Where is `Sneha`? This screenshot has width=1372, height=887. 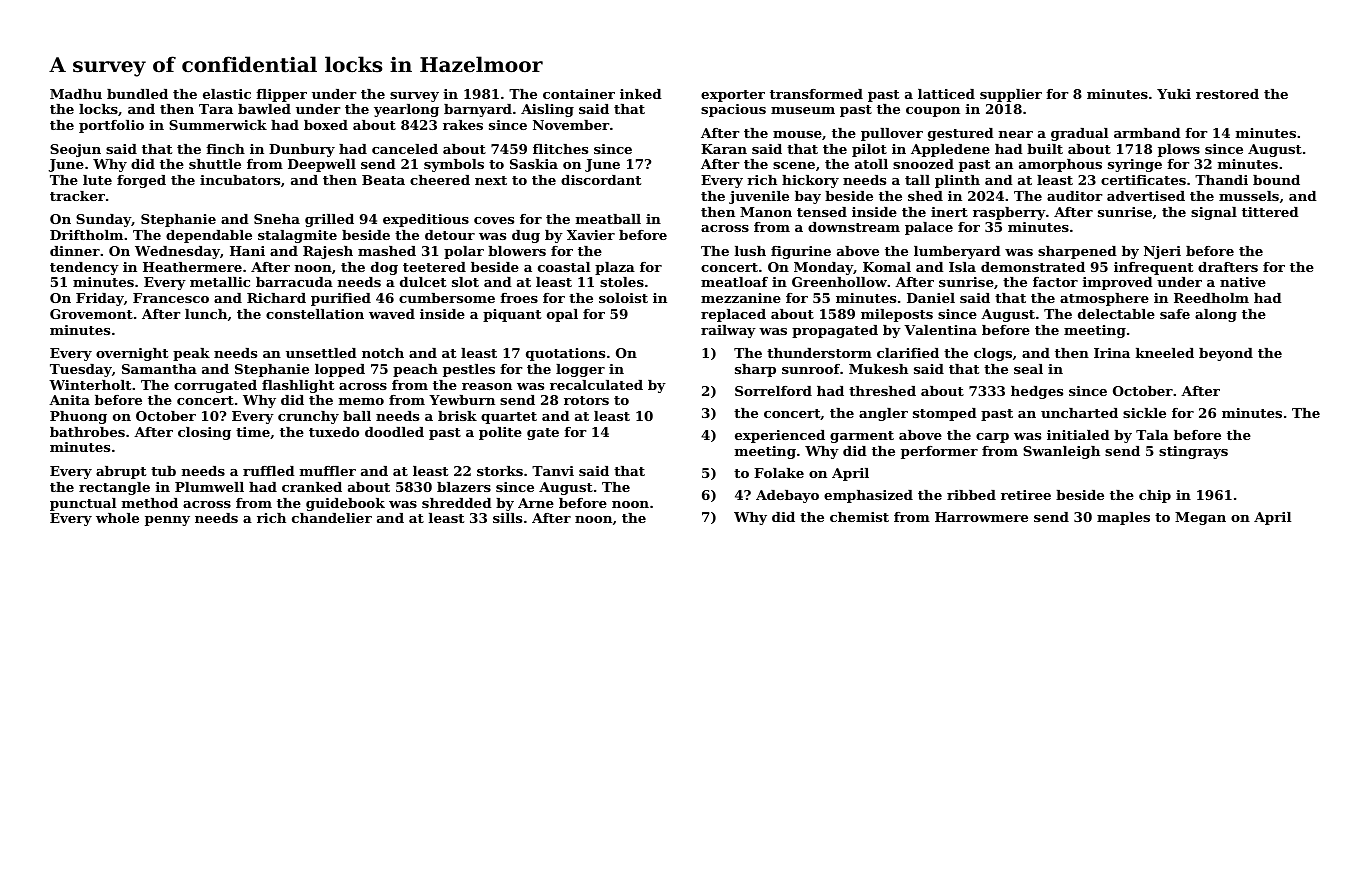 Sneha is located at coordinates (277, 219).
